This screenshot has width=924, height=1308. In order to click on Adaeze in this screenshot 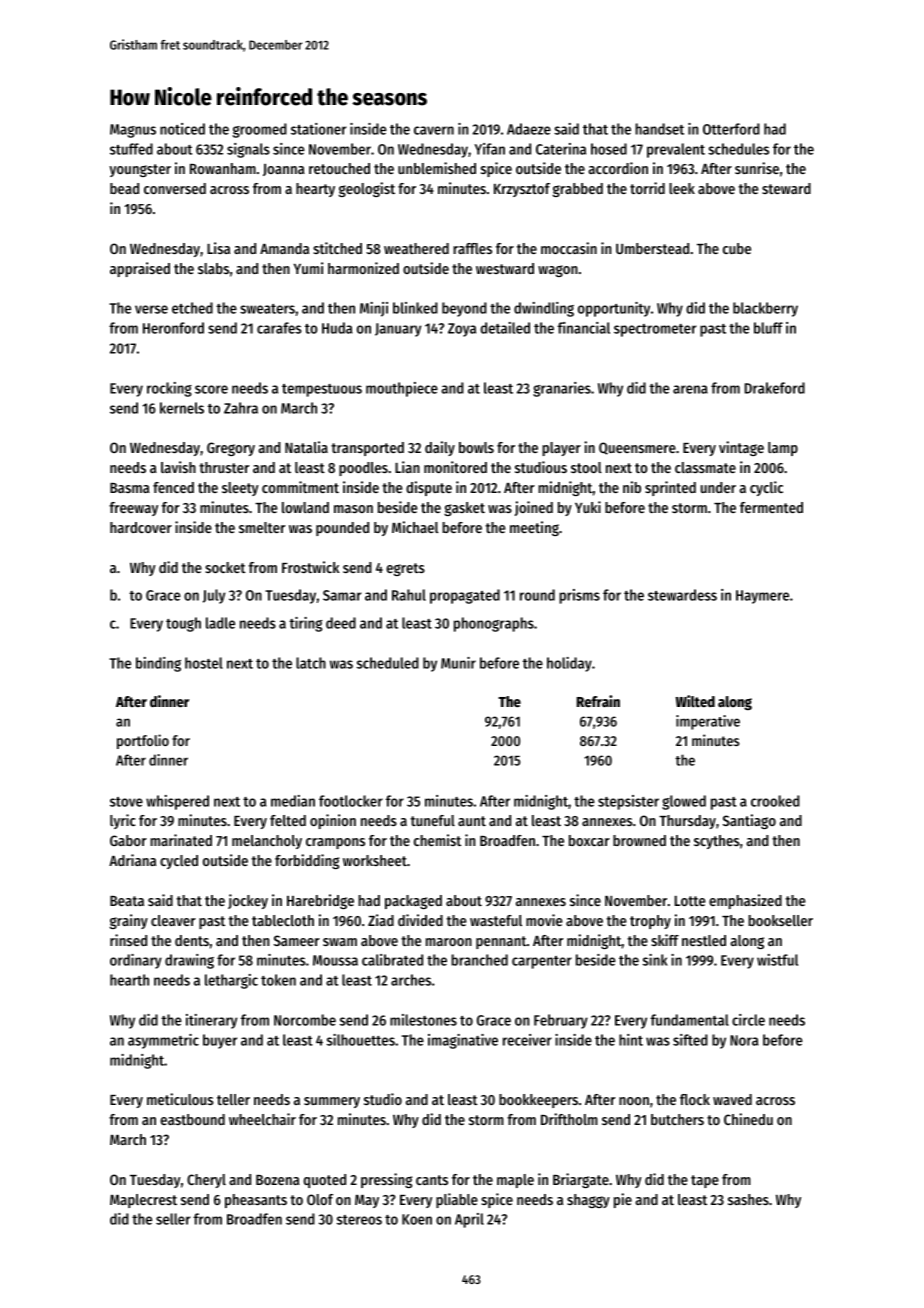, I will do `click(529, 129)`.
